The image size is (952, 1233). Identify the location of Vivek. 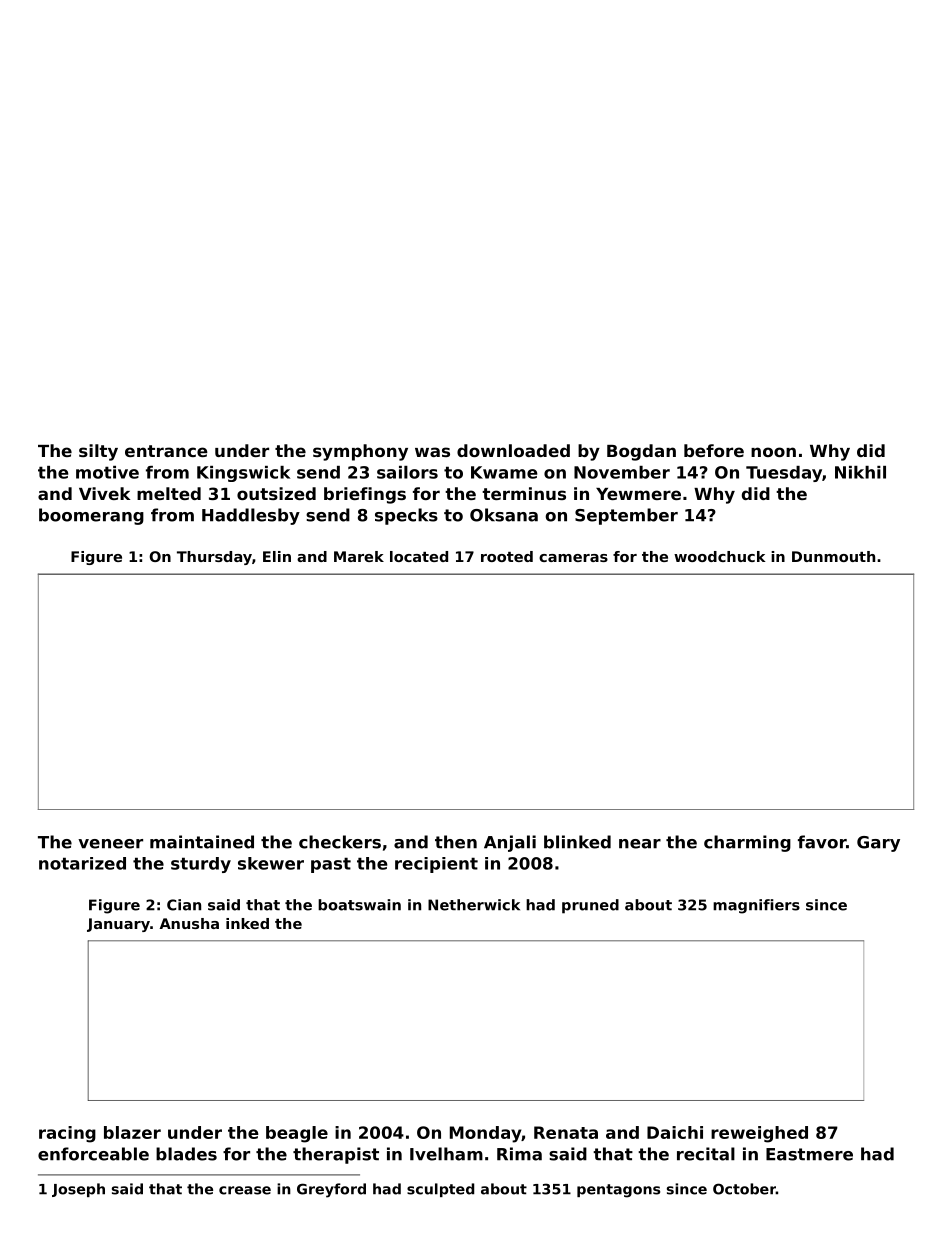
(104, 493).
